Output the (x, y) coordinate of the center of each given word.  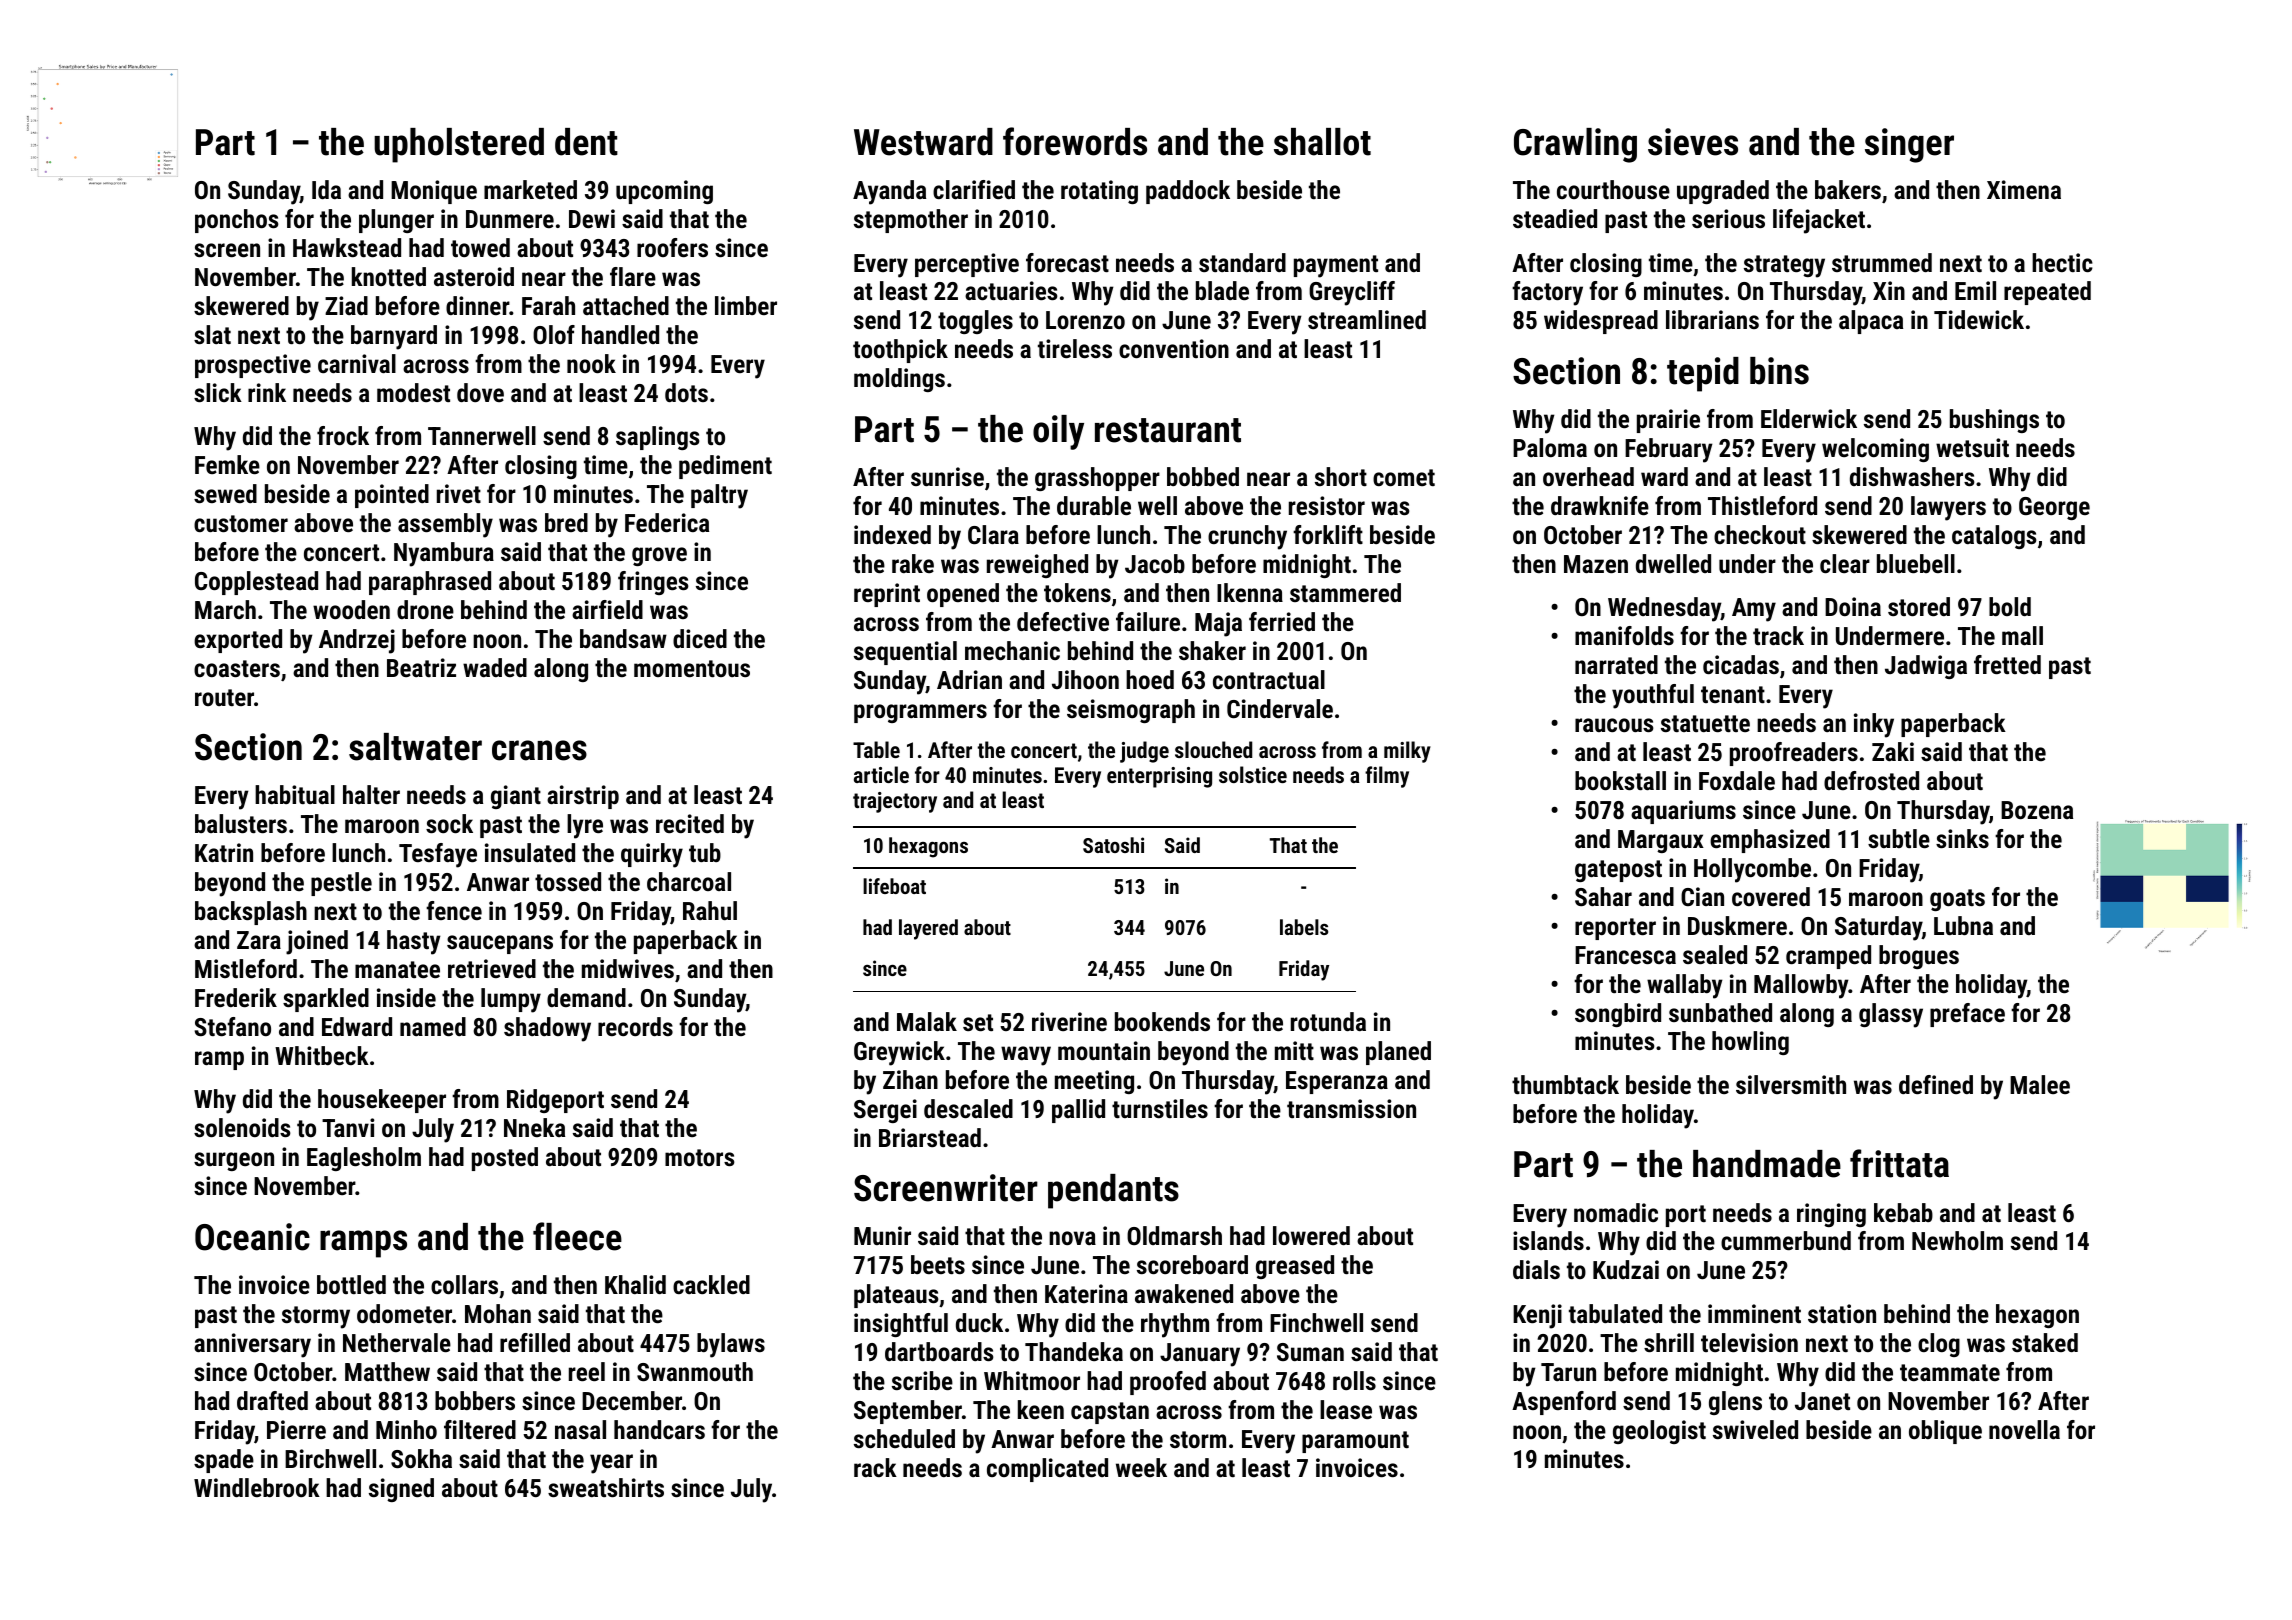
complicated (1047, 1470)
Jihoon (1085, 679)
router (224, 697)
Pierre (296, 1429)
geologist (1659, 1432)
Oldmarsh (1174, 1235)
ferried (1282, 621)
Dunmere (510, 219)
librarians (1712, 319)
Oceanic (252, 1237)
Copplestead (256, 583)
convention (1174, 348)
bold (2010, 606)
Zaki (1893, 751)
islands (1548, 1240)
